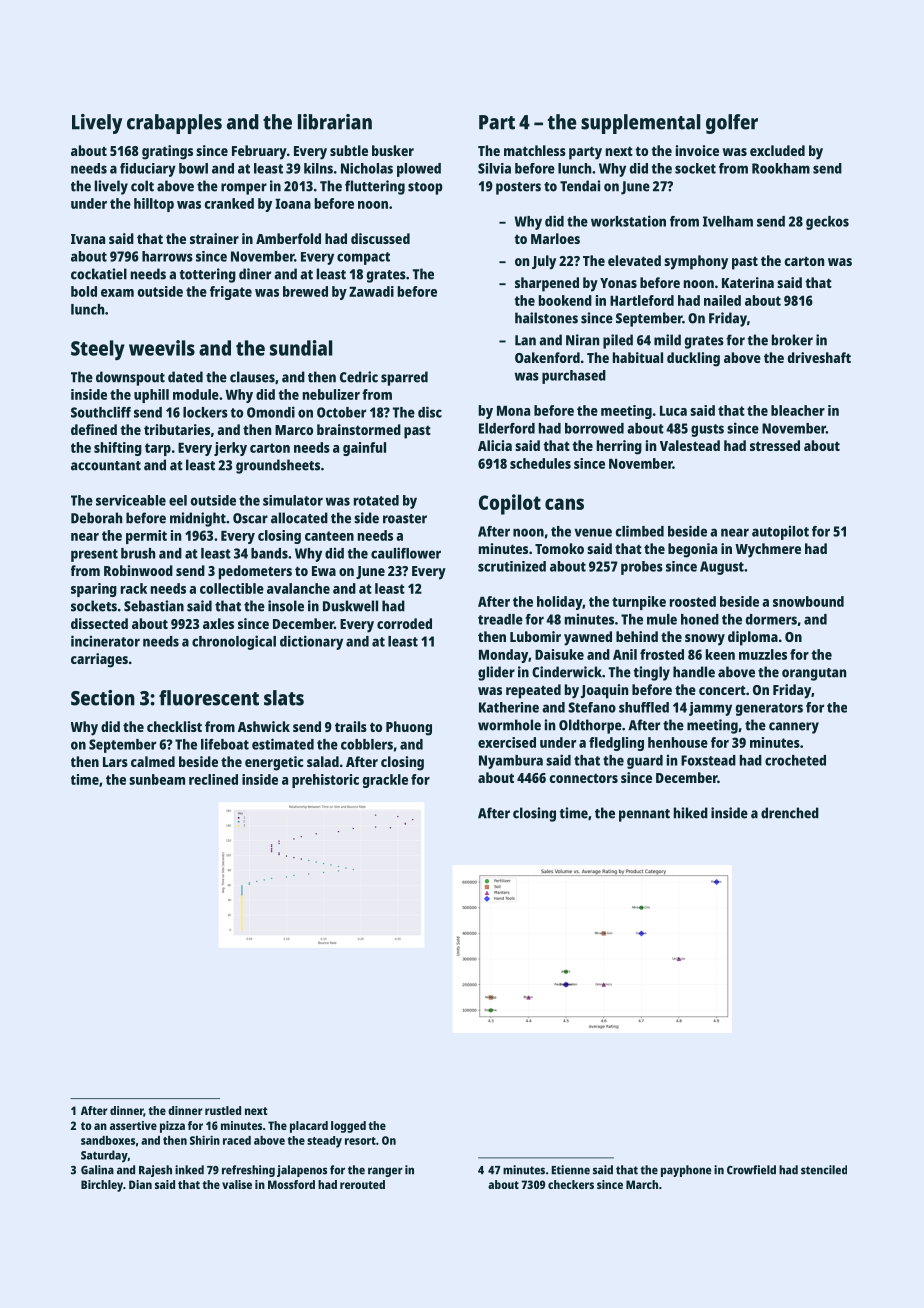 The image size is (924, 1308). Describe the element at coordinates (335, 122) in the document. I see `librarian` at that location.
